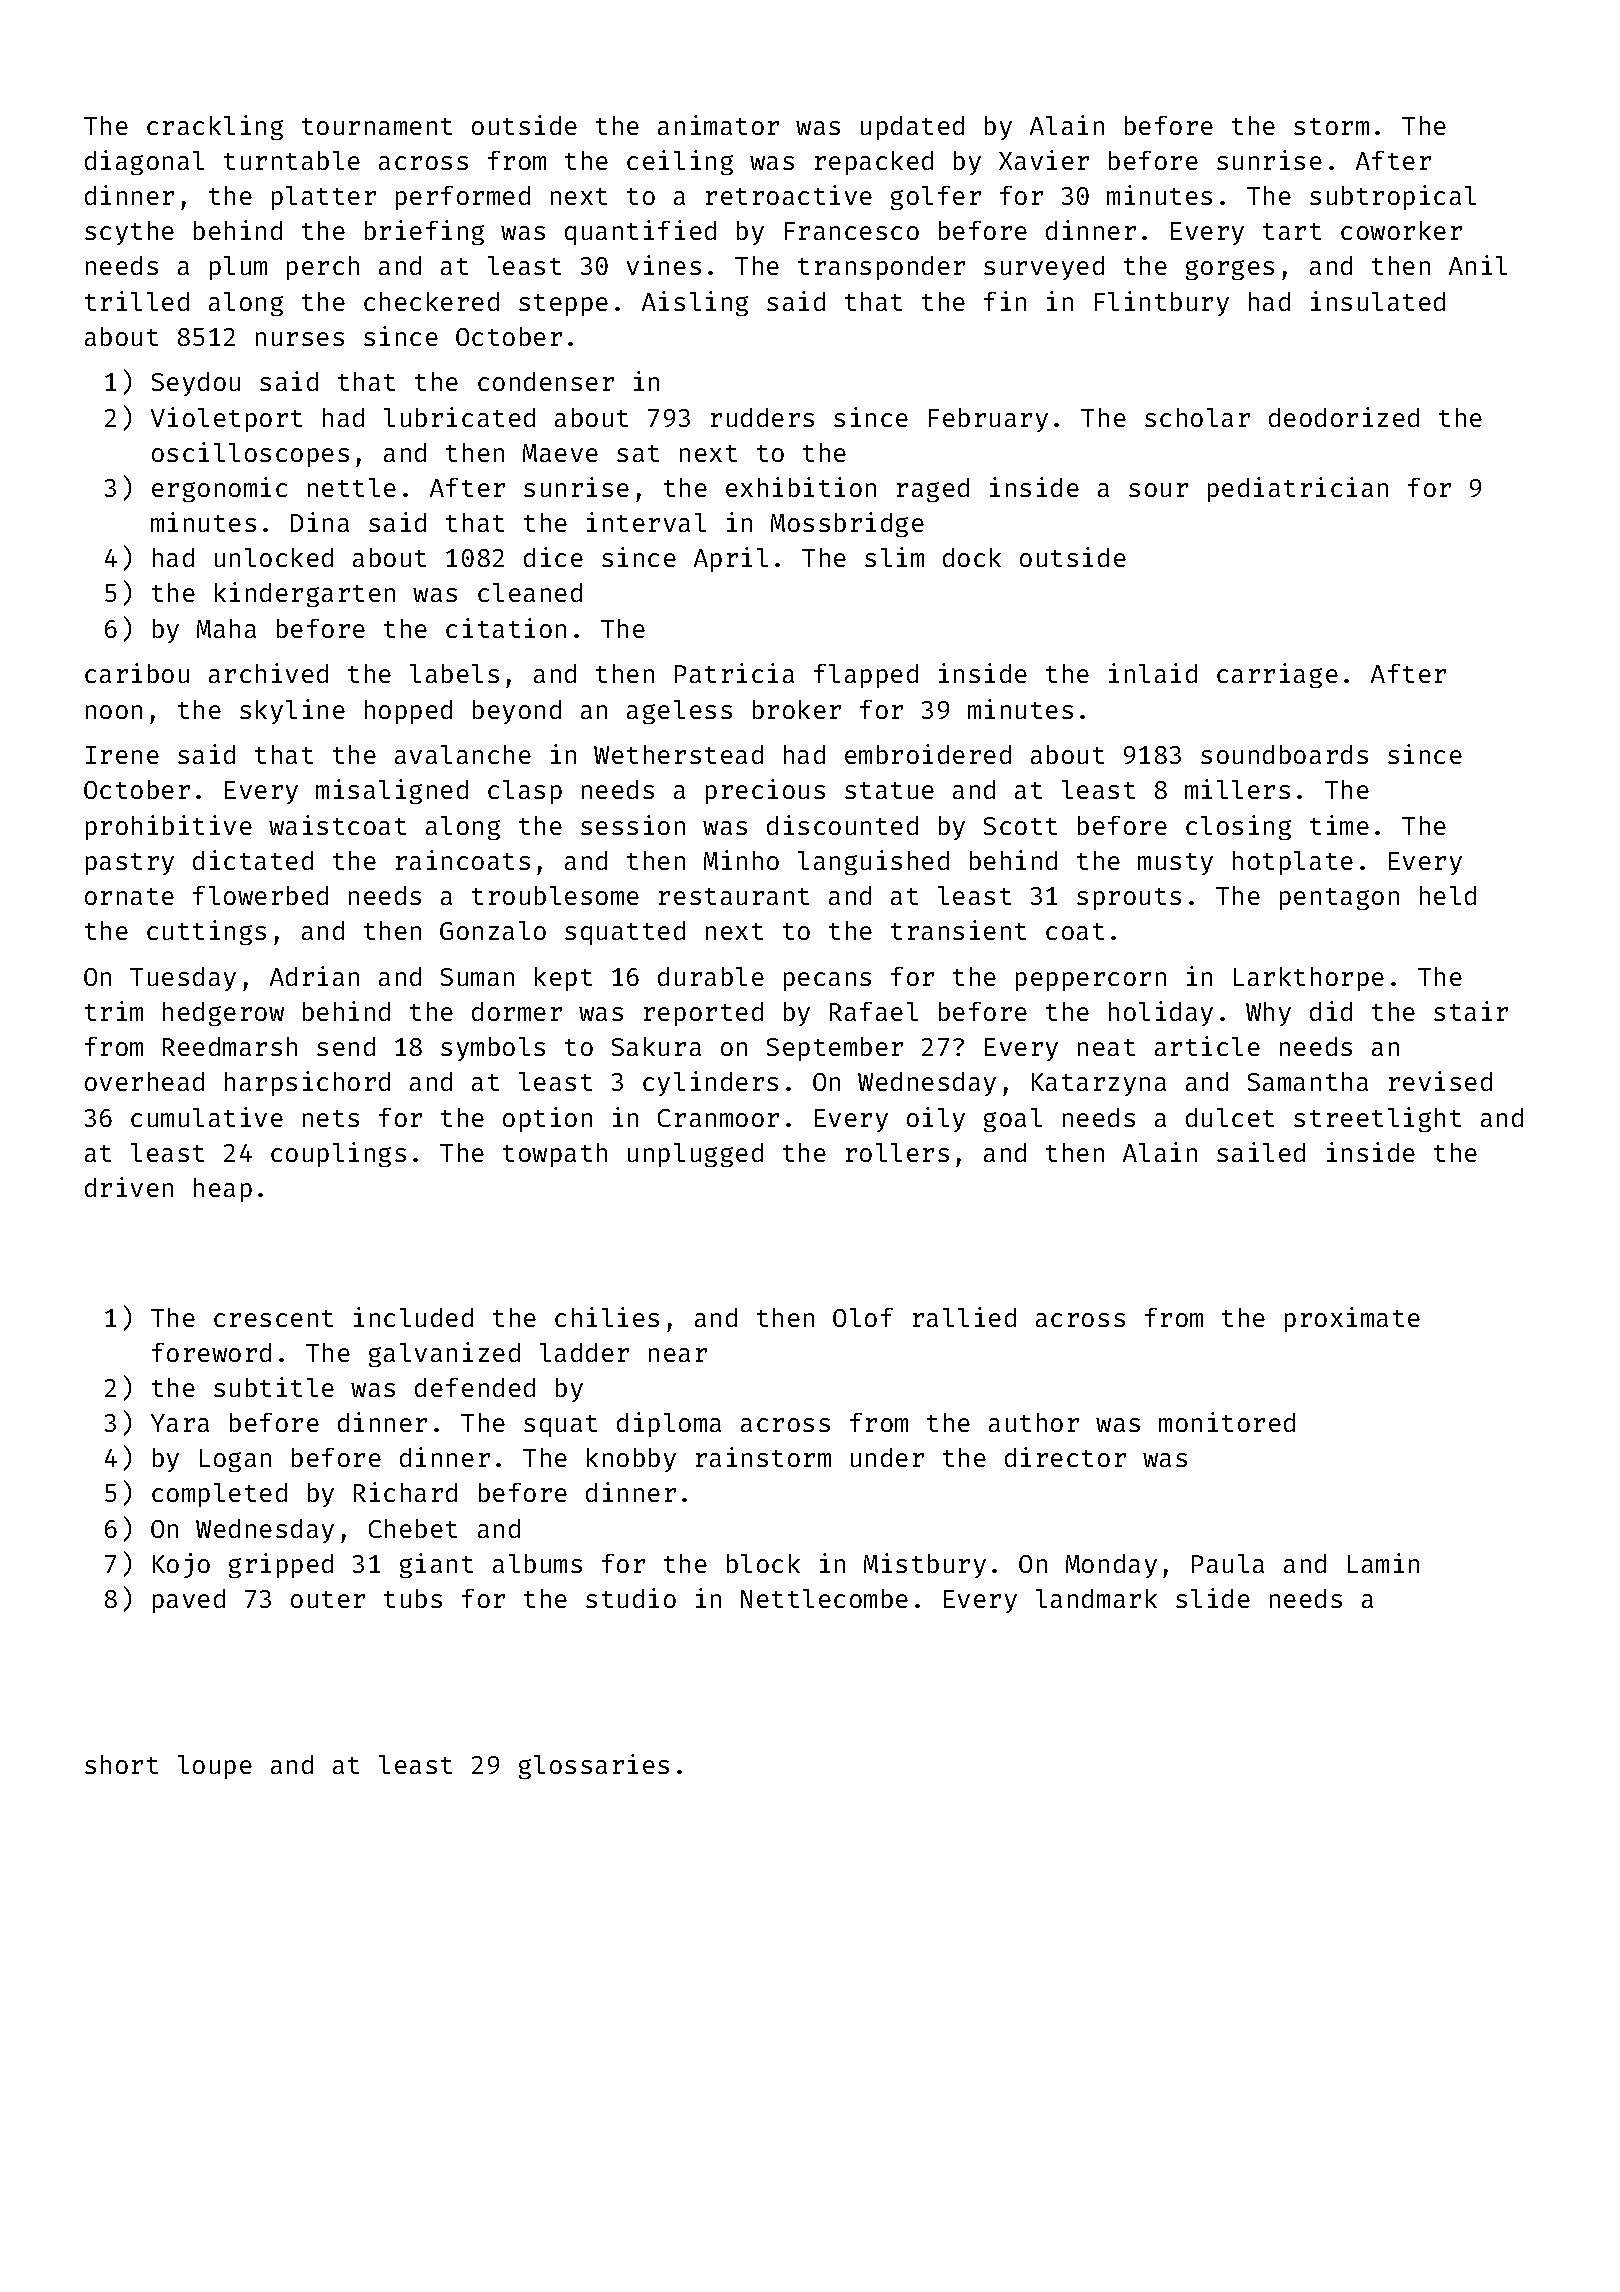 This screenshot has width=1620, height=2292. I want to click on Richard, so click(405, 1492).
